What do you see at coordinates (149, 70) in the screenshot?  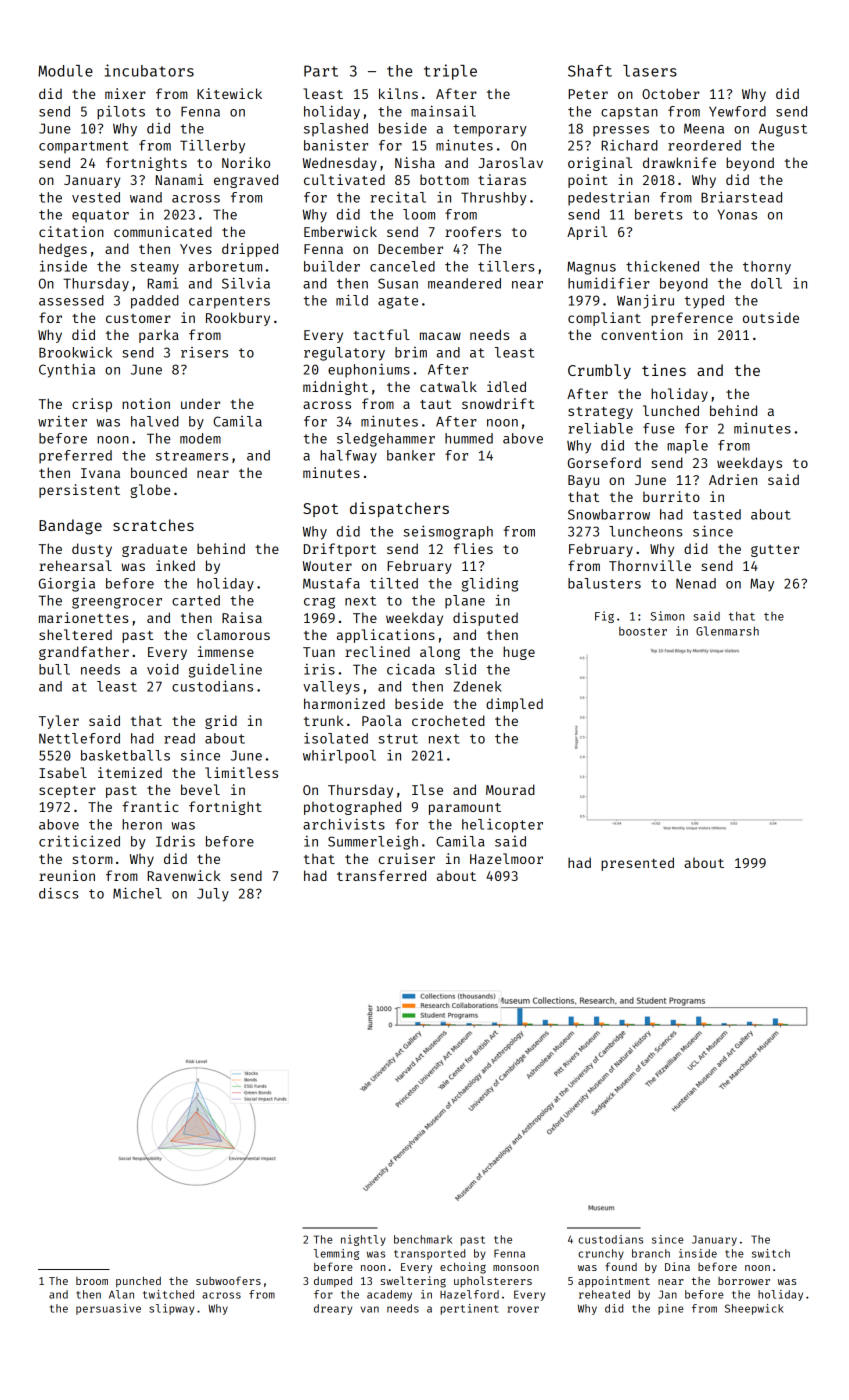 I see `incubators` at bounding box center [149, 70].
